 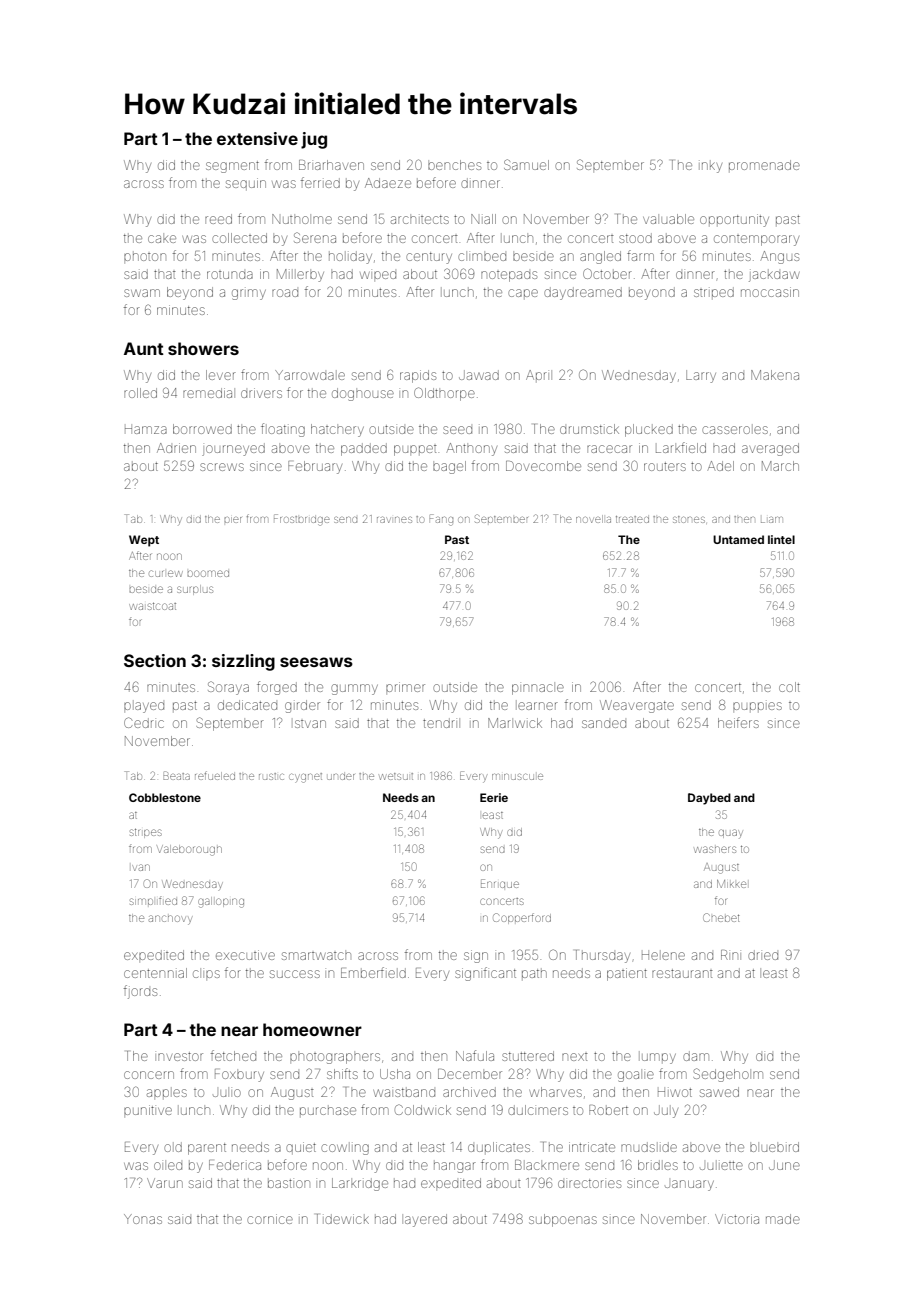 What do you see at coordinates (526, 164) in the screenshot?
I see `Samuel` at bounding box center [526, 164].
